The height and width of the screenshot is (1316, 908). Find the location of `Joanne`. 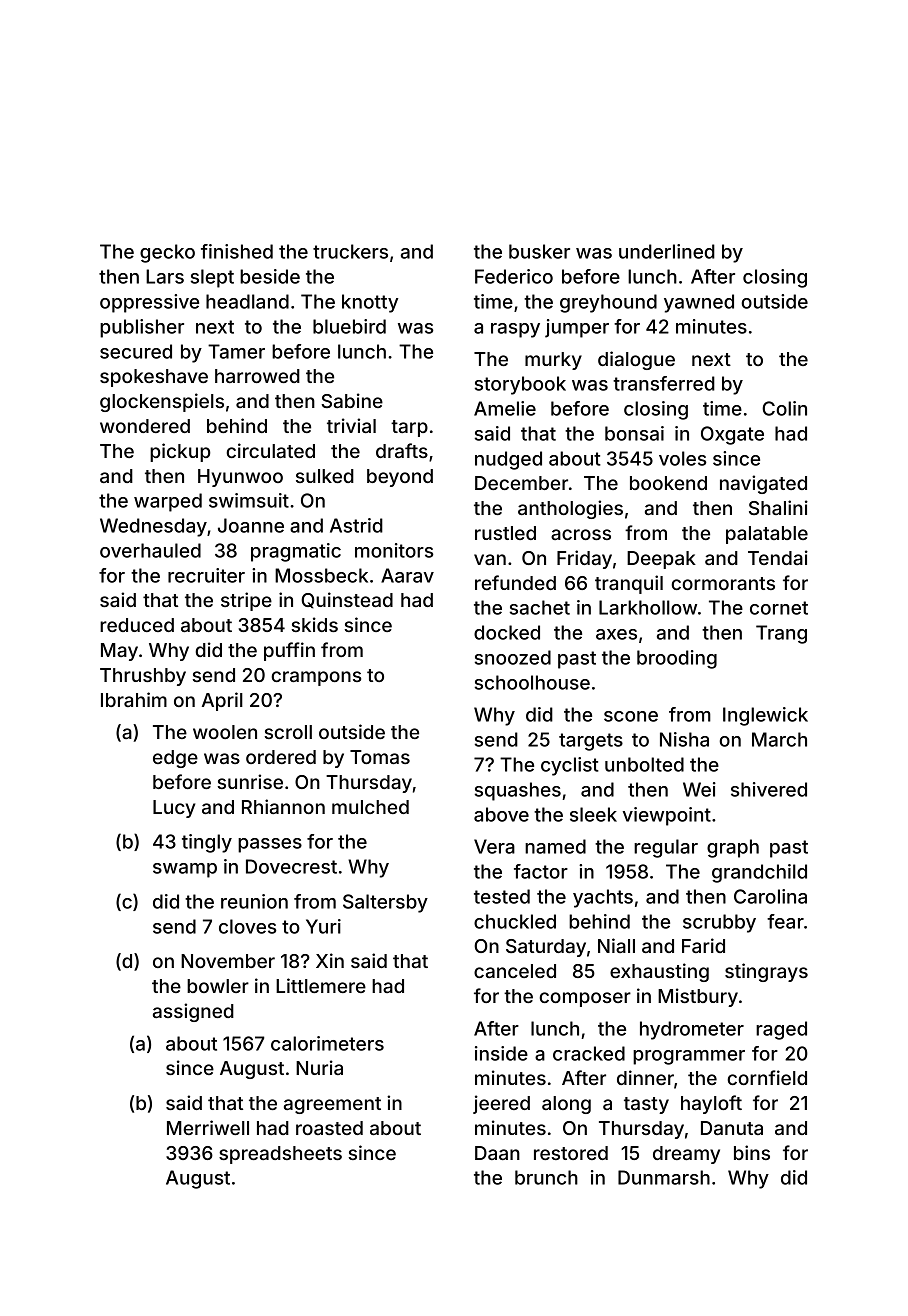

Joanne is located at coordinates (251, 525).
